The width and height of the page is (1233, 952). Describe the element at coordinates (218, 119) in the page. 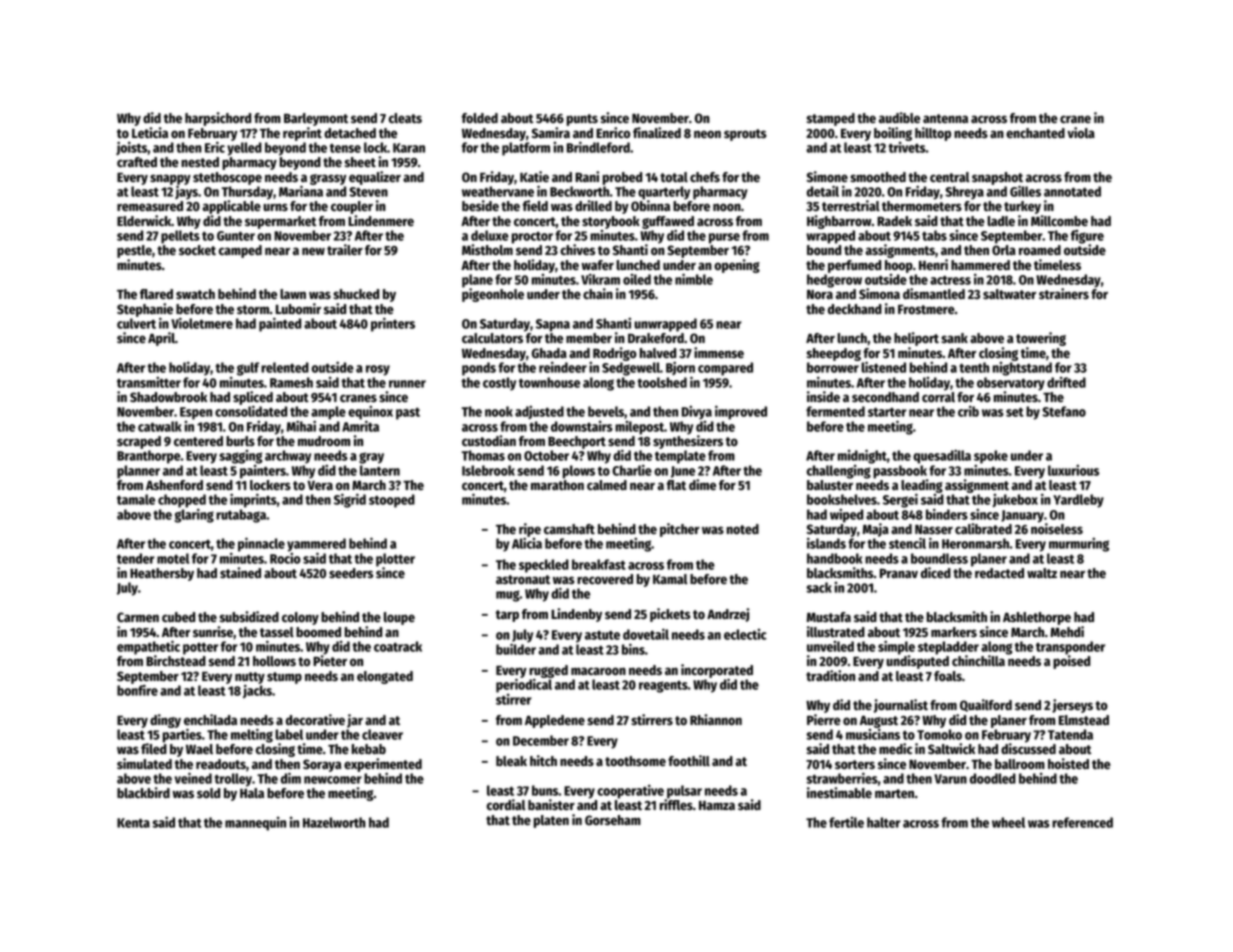

I see `harpsichord` at that location.
